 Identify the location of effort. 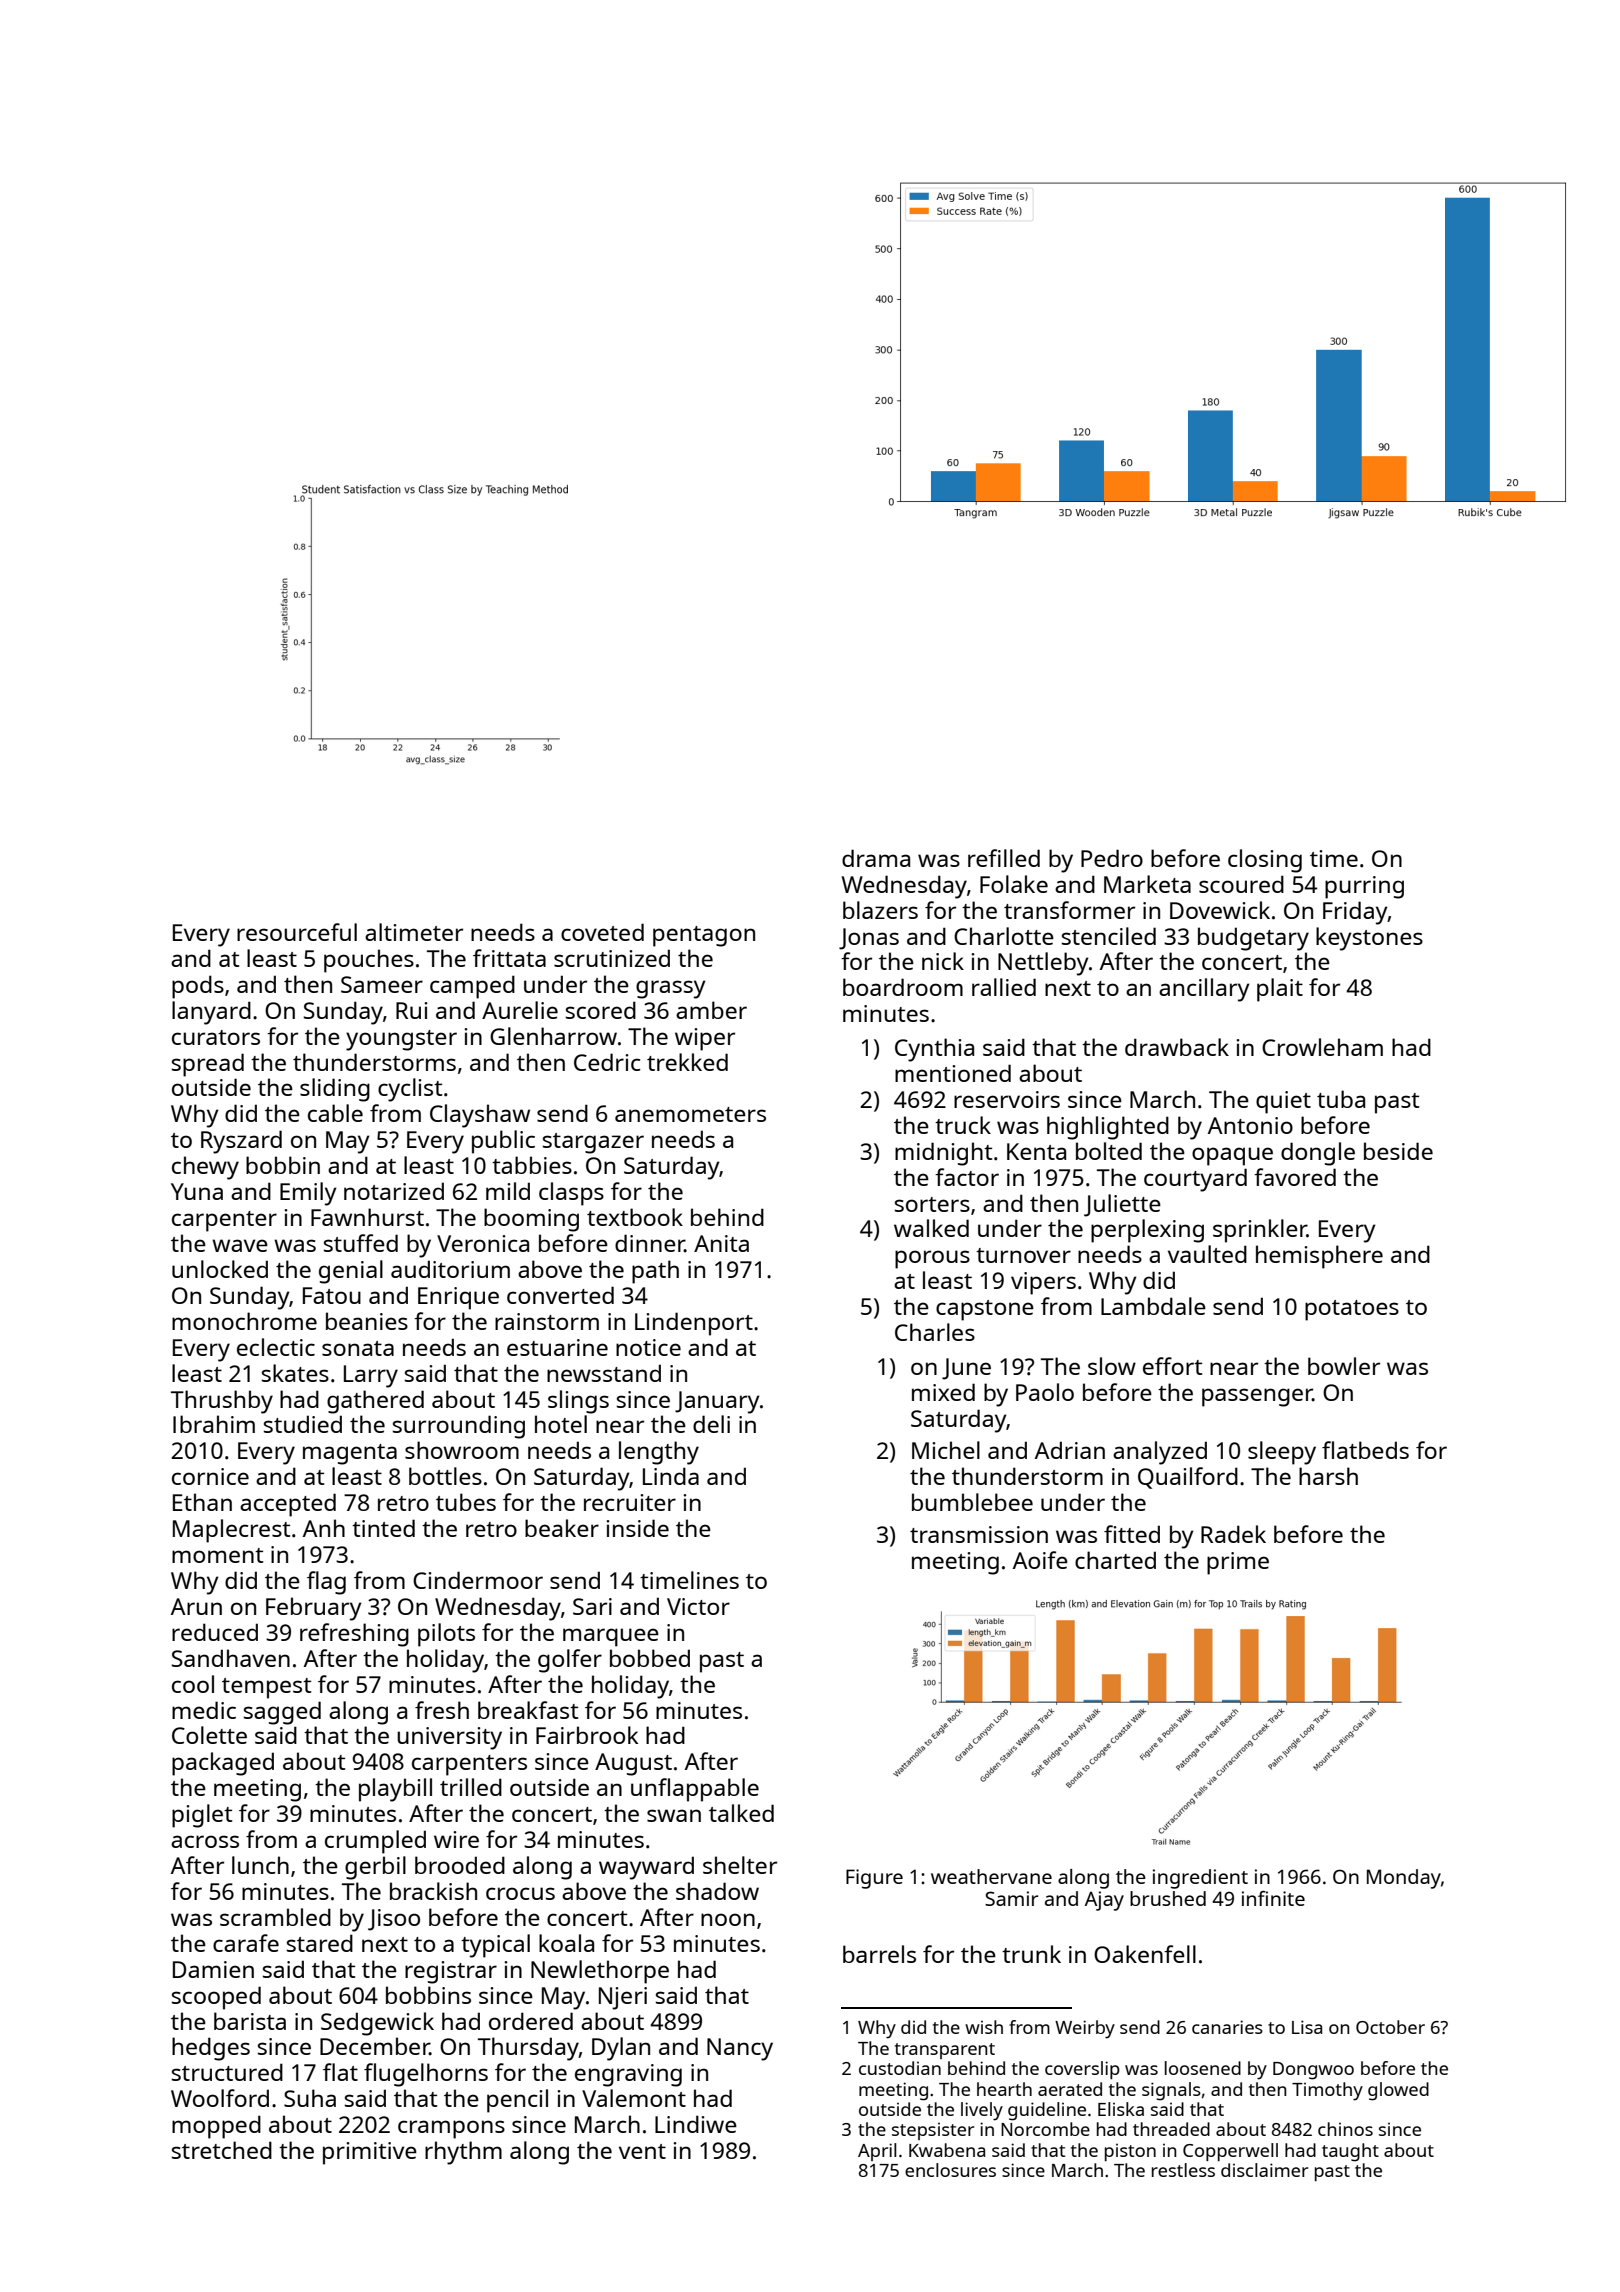
(1172, 1366).
